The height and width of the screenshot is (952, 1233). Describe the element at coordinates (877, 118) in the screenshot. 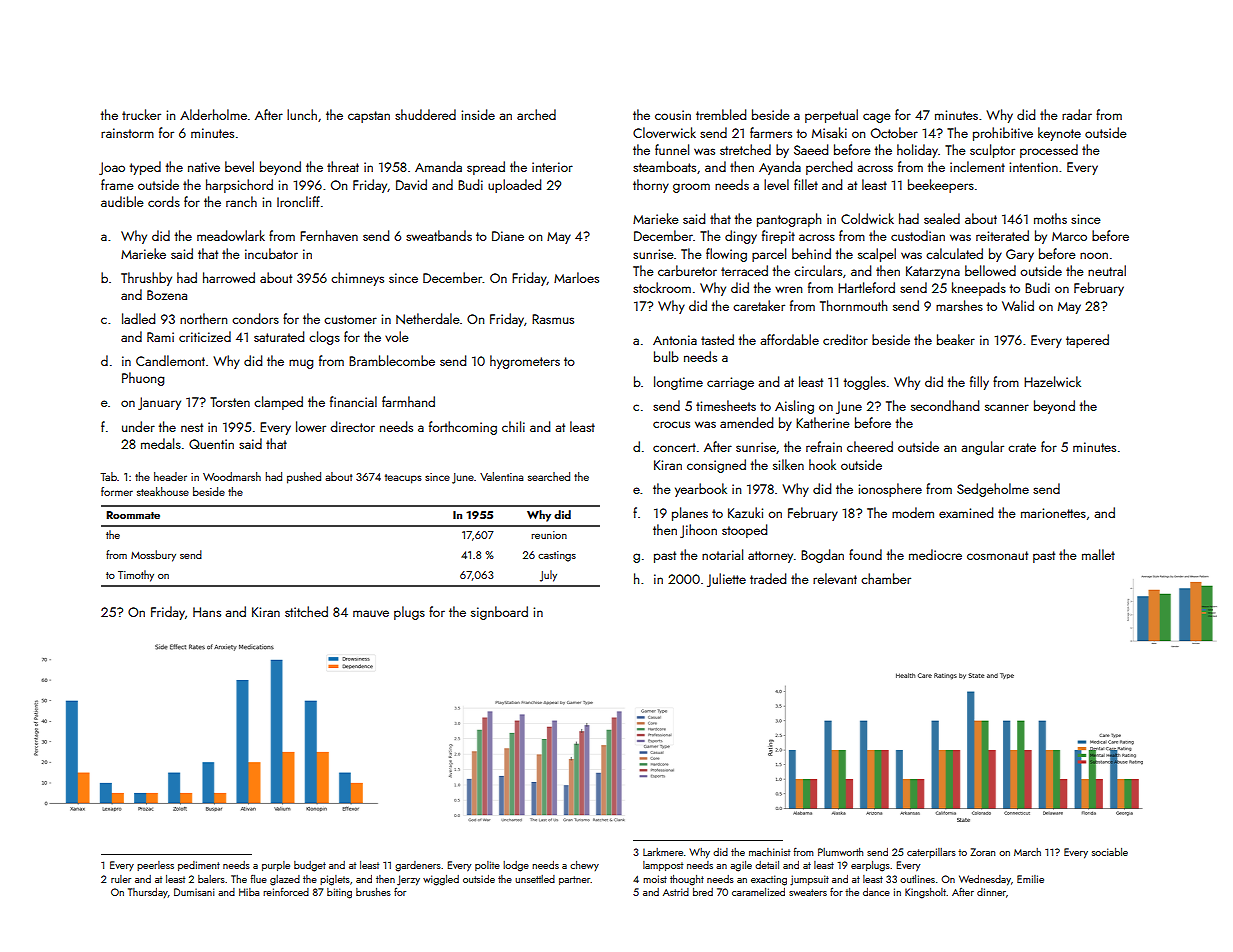

I see `cage` at that location.
